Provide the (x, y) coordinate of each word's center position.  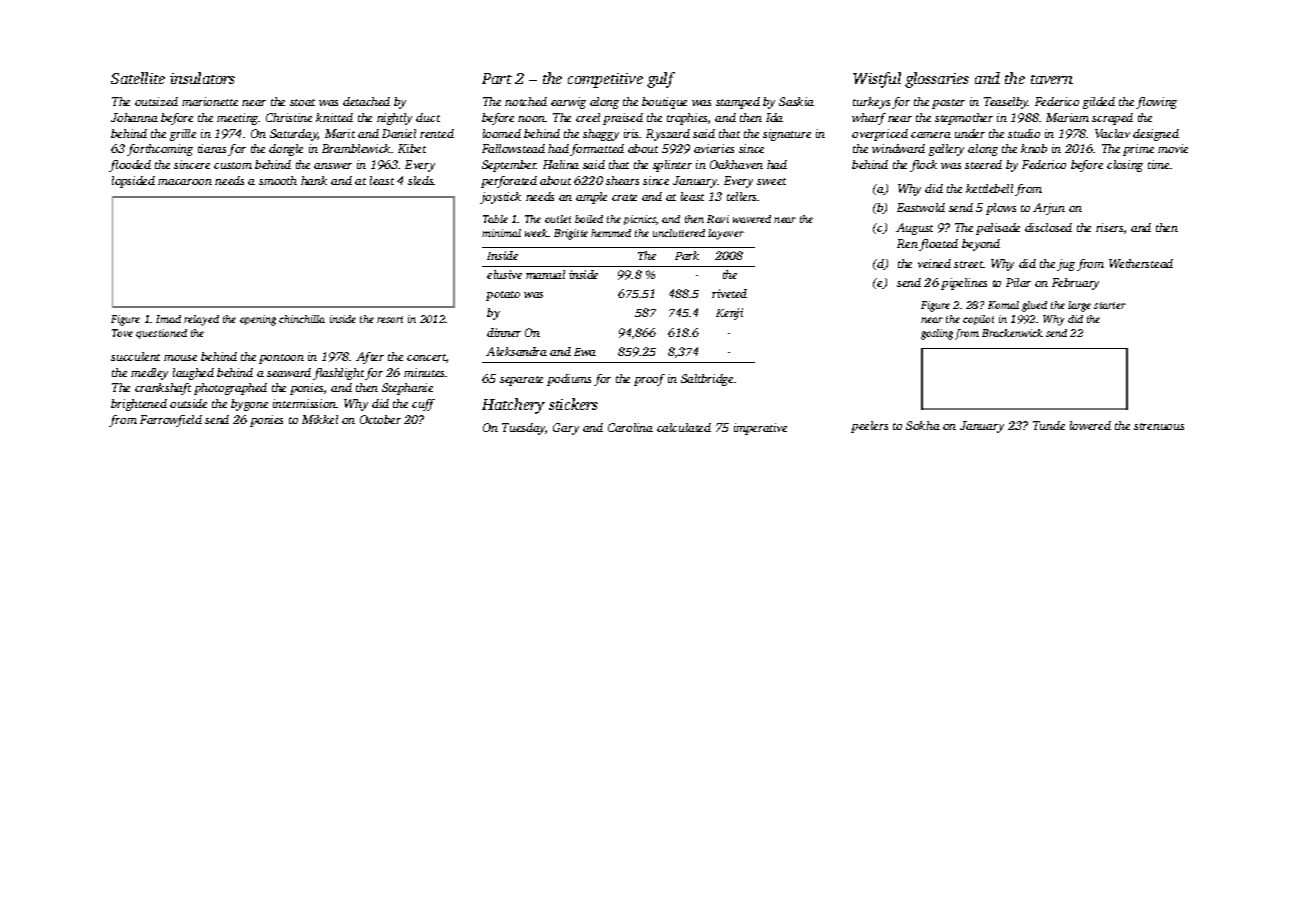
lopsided (133, 182)
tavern (1052, 79)
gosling (937, 334)
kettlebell (989, 188)
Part (497, 78)
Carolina (630, 427)
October (380, 419)
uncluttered (679, 233)
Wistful (877, 80)
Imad (168, 319)
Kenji (729, 314)
